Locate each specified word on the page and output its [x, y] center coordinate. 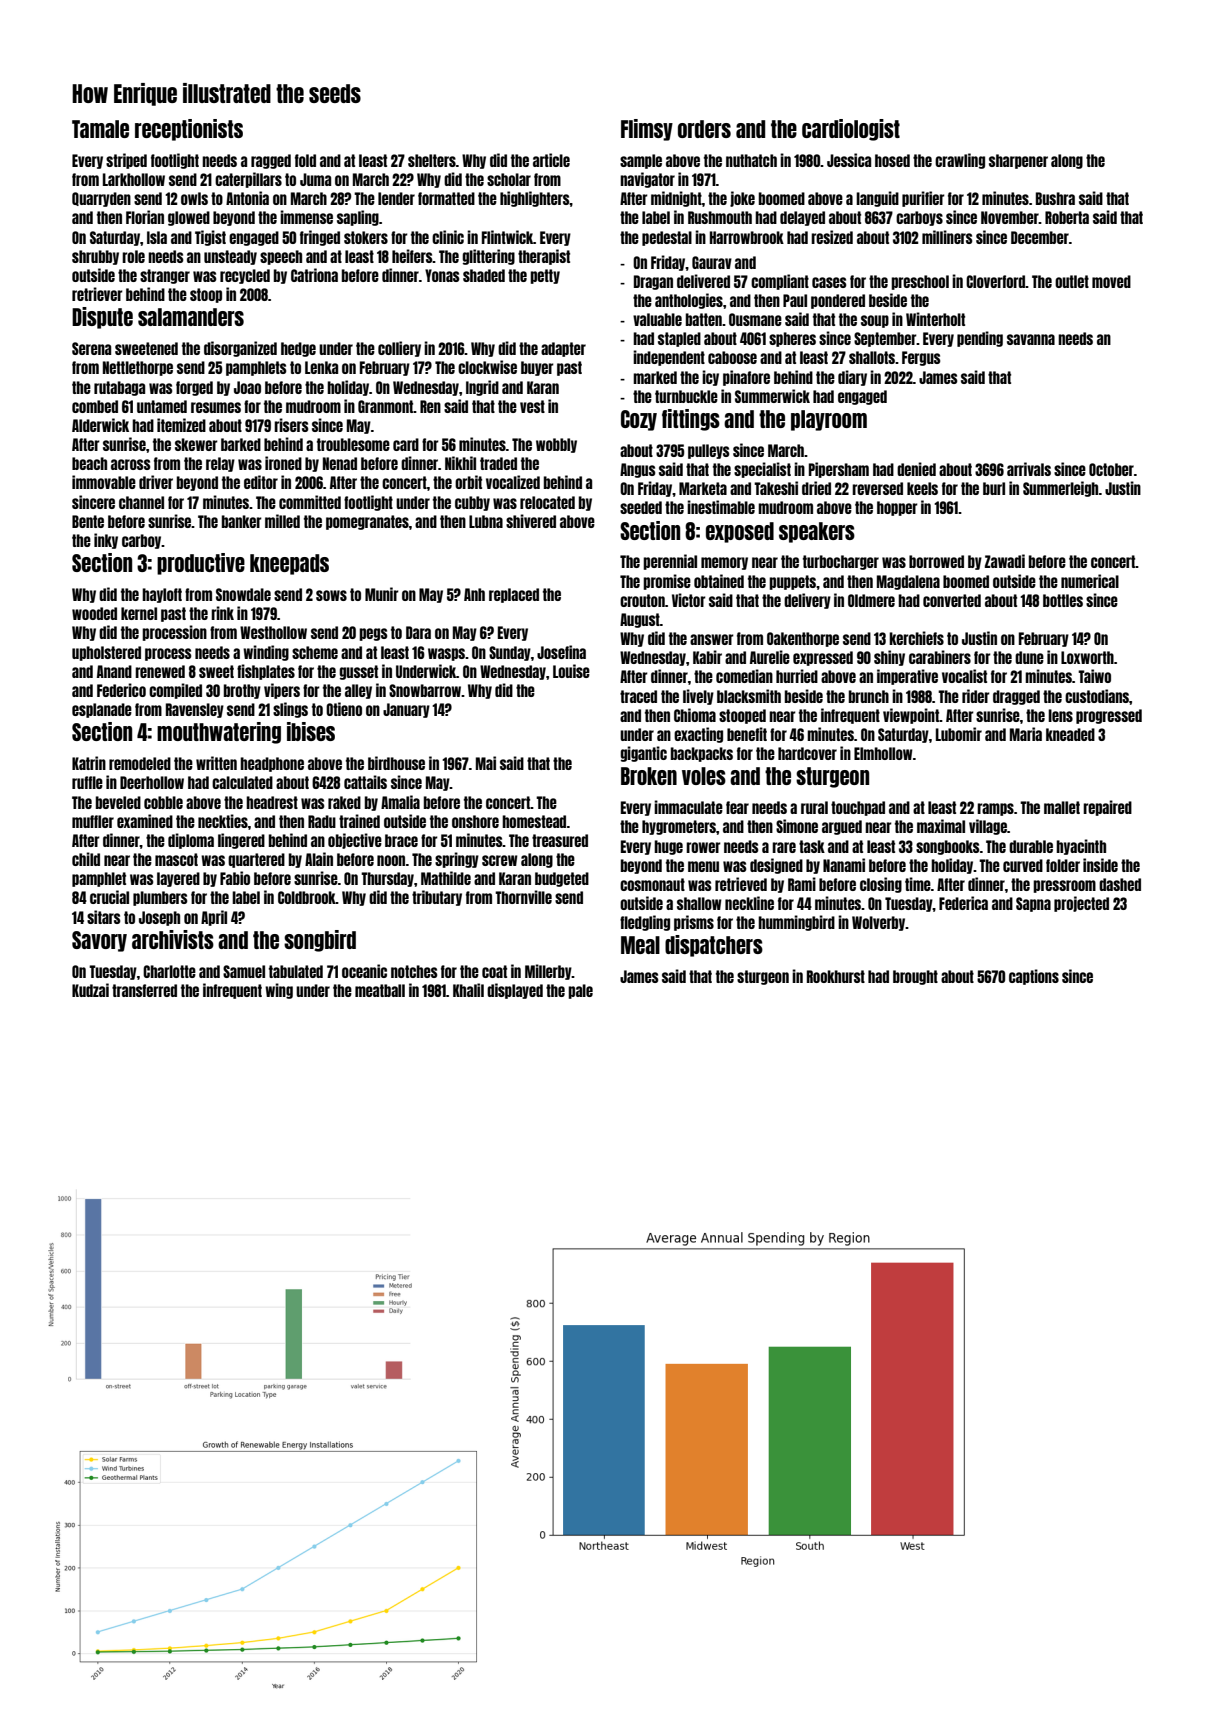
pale [580, 991]
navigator [647, 180]
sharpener [1018, 161]
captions [1034, 977]
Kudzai [90, 990]
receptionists [189, 130]
